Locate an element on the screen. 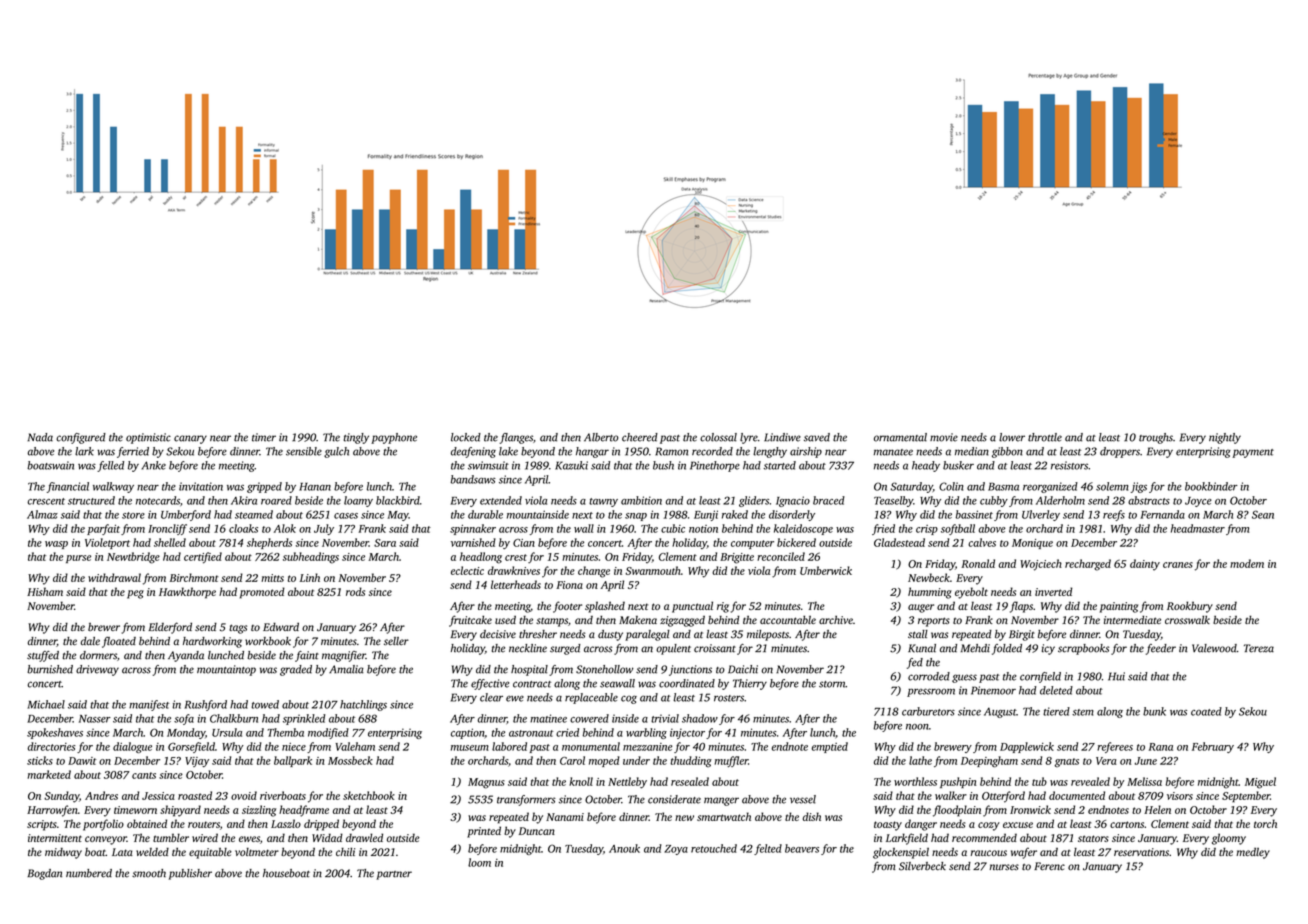  Anouk is located at coordinates (624, 848).
